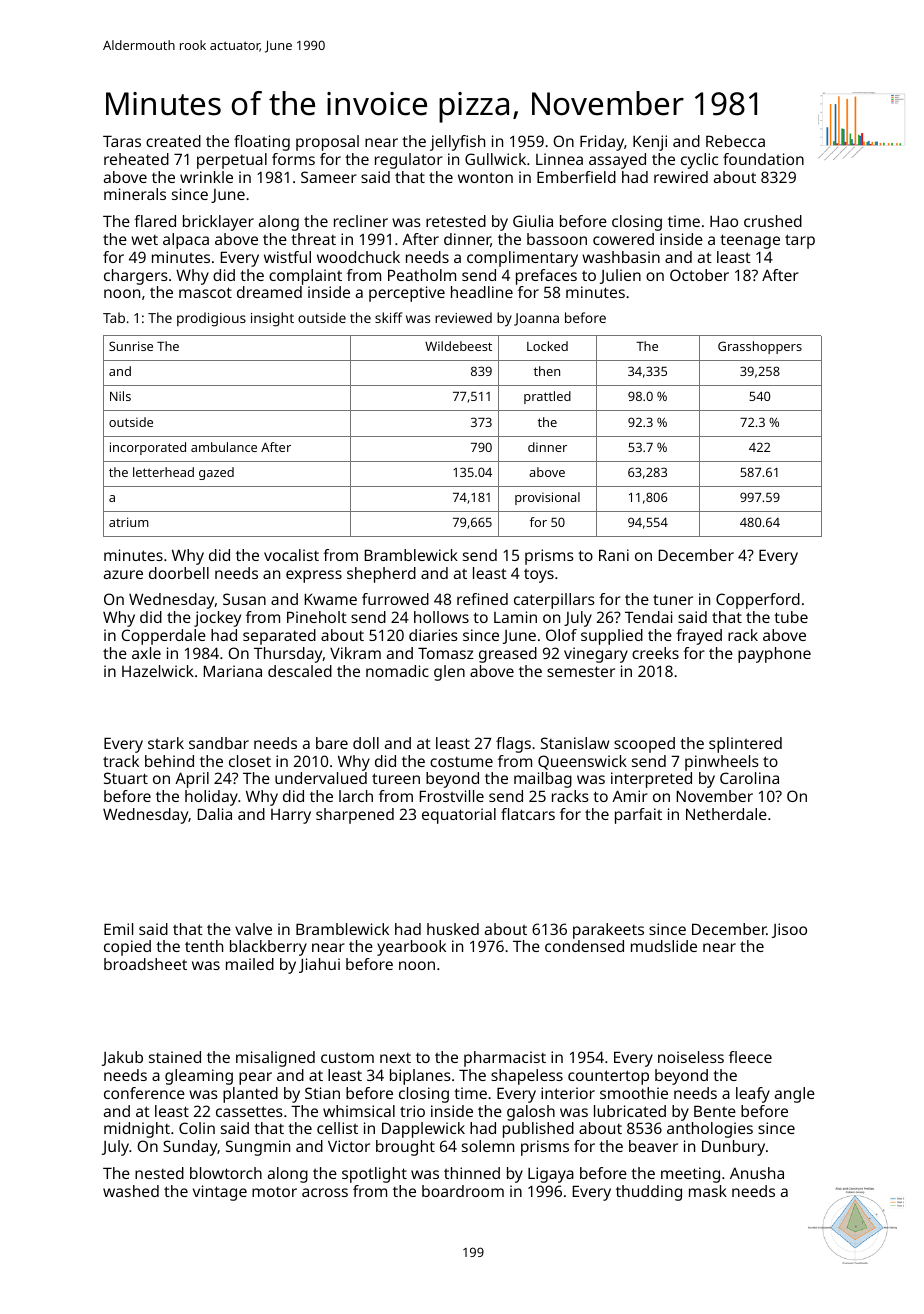 This image has width=924, height=1314. I want to click on Grasshoppers, so click(760, 347).
